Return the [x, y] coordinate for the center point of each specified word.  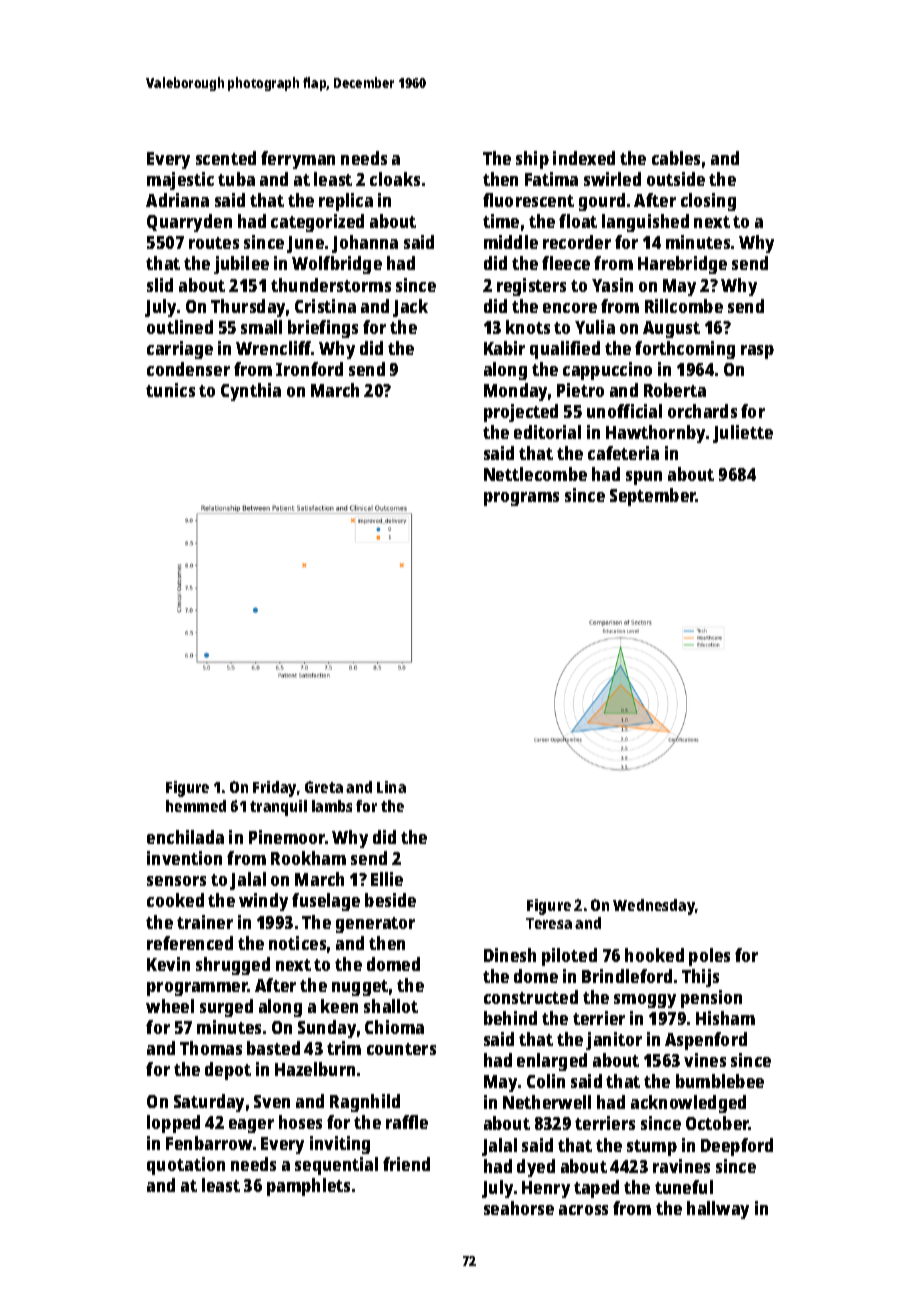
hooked [654, 955]
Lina [391, 787]
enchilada [185, 837]
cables [676, 158]
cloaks [395, 179]
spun [644, 478]
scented [226, 158]
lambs [332, 806]
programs [521, 499]
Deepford [737, 1147]
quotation [186, 1166]
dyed [536, 1168]
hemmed [196, 806]
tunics [170, 390]
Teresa [549, 923]
